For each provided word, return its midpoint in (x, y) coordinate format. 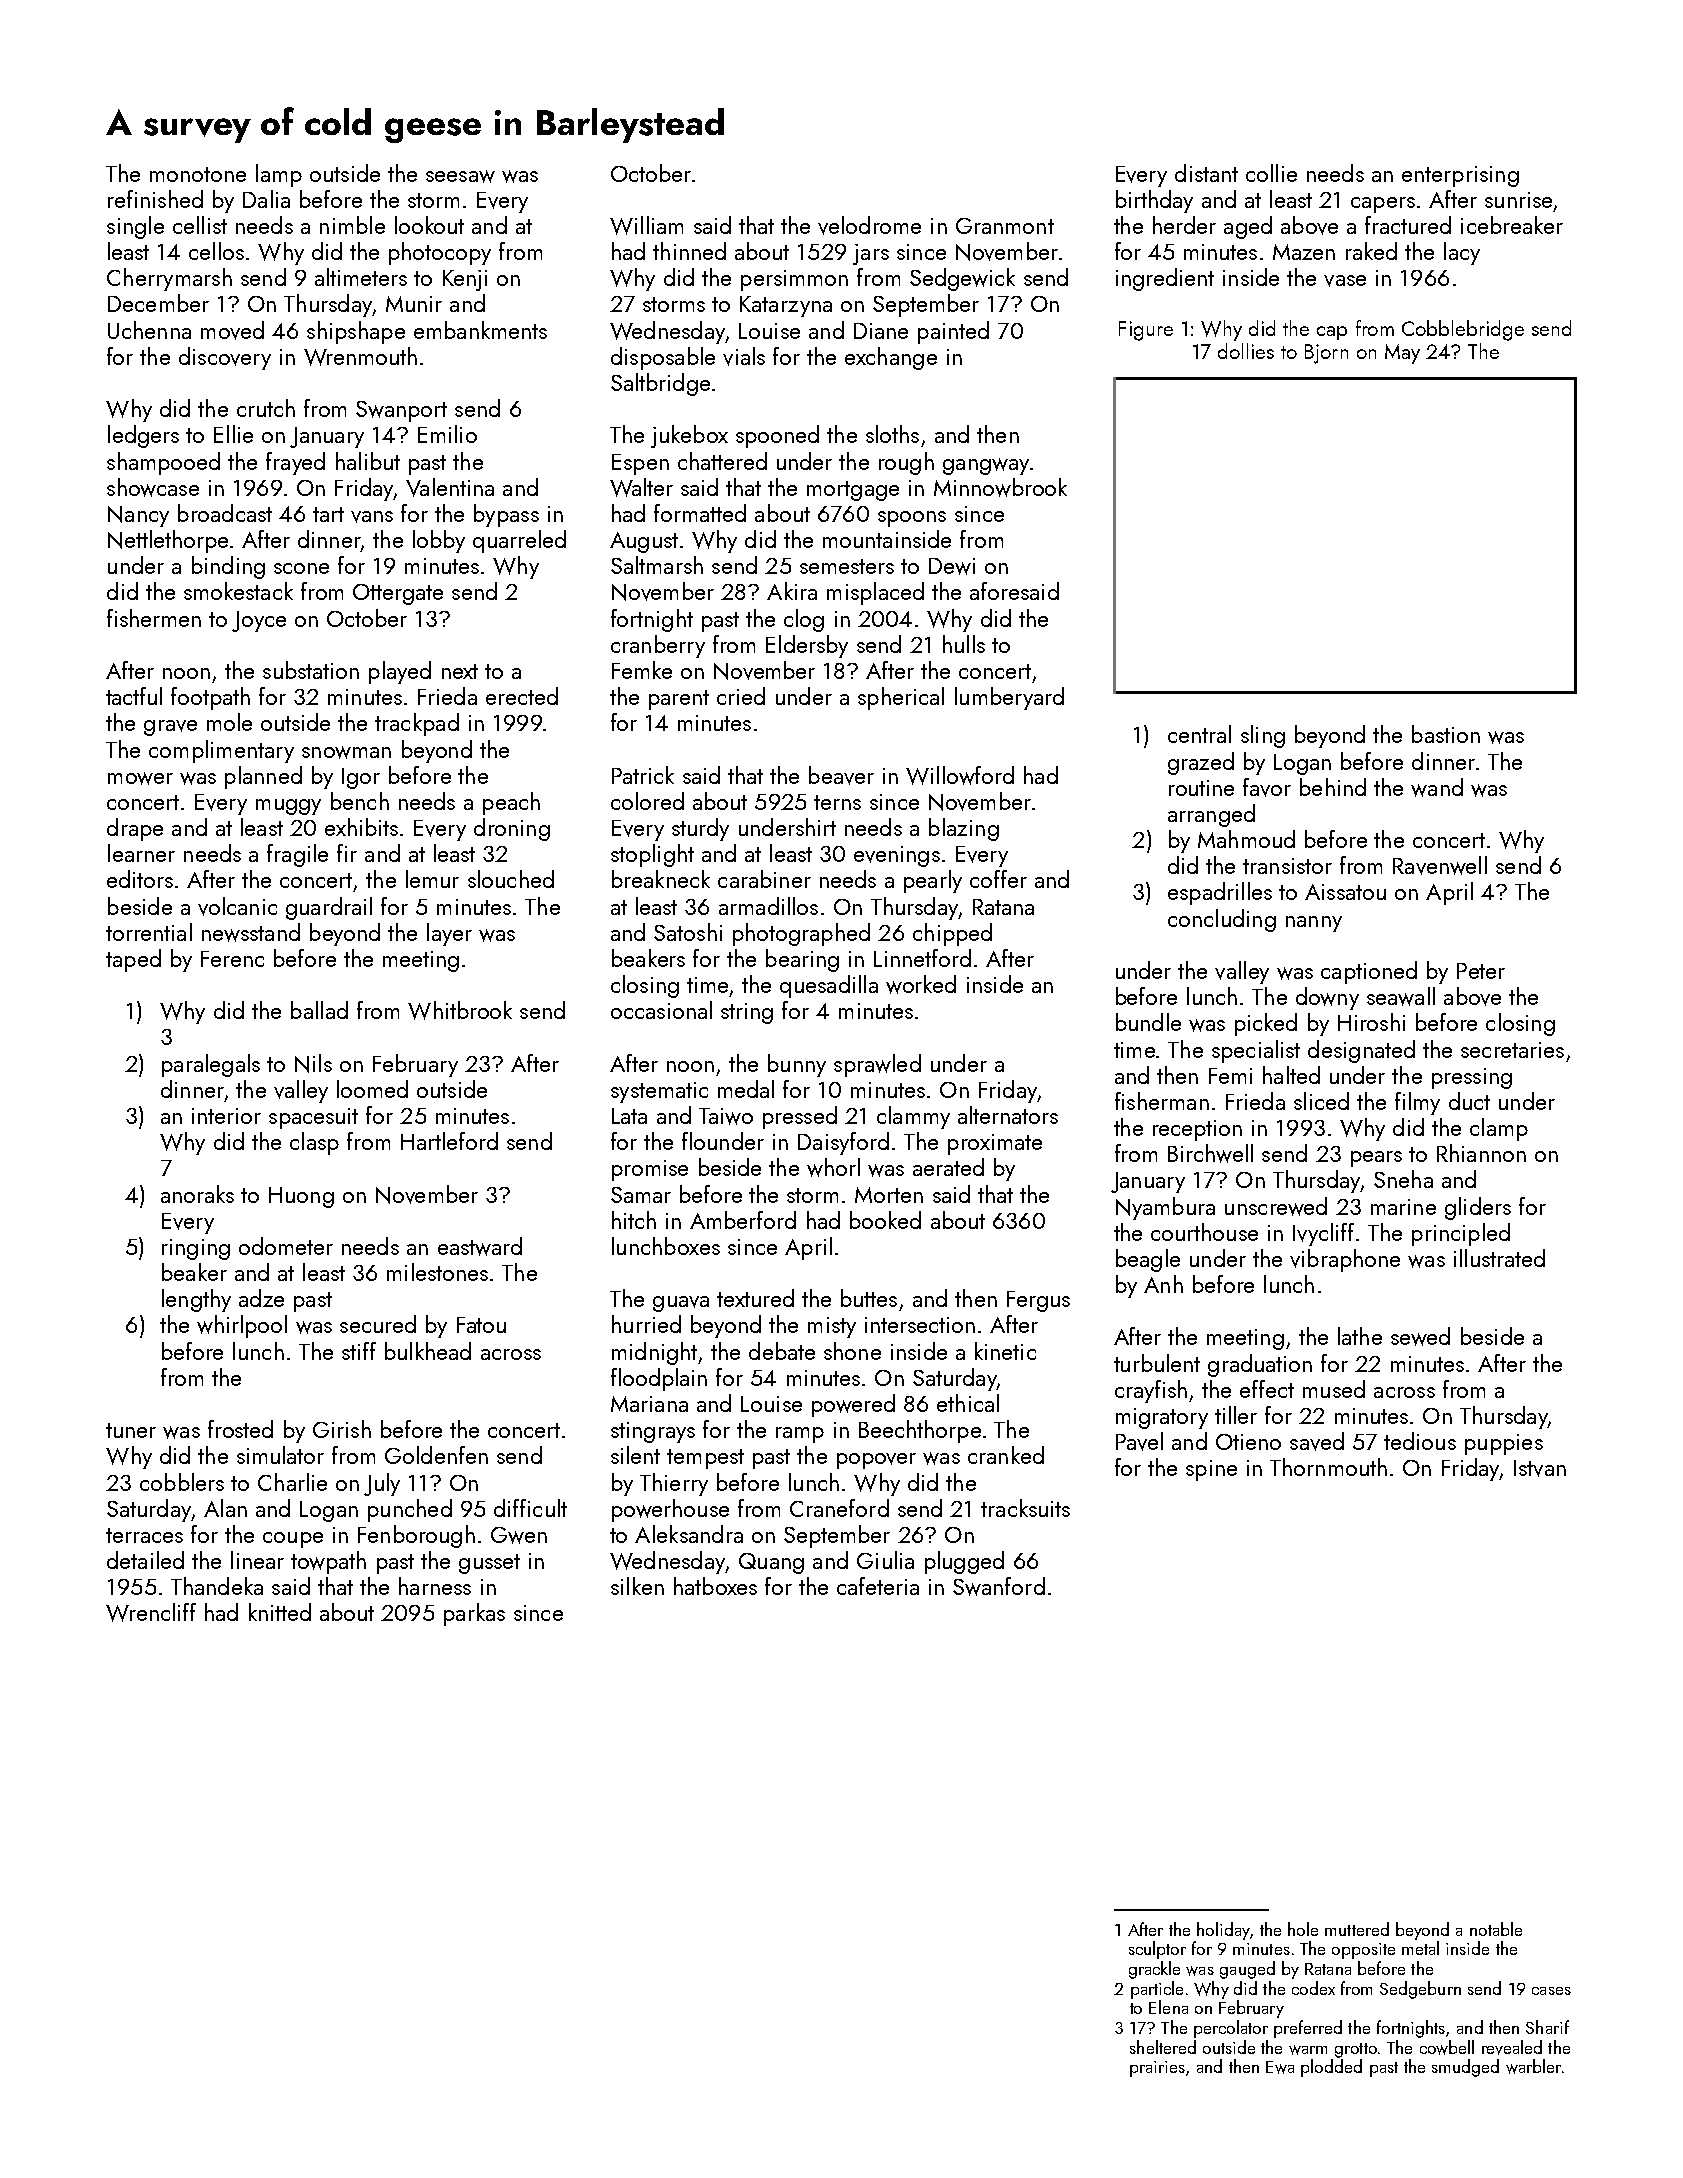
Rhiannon (1481, 1153)
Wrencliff (151, 1612)
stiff (359, 1351)
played (400, 672)
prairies (1157, 2069)
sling (1263, 736)
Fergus (1038, 1301)
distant (1206, 173)
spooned (777, 436)
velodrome (869, 225)
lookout (429, 225)
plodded (1331, 2068)
